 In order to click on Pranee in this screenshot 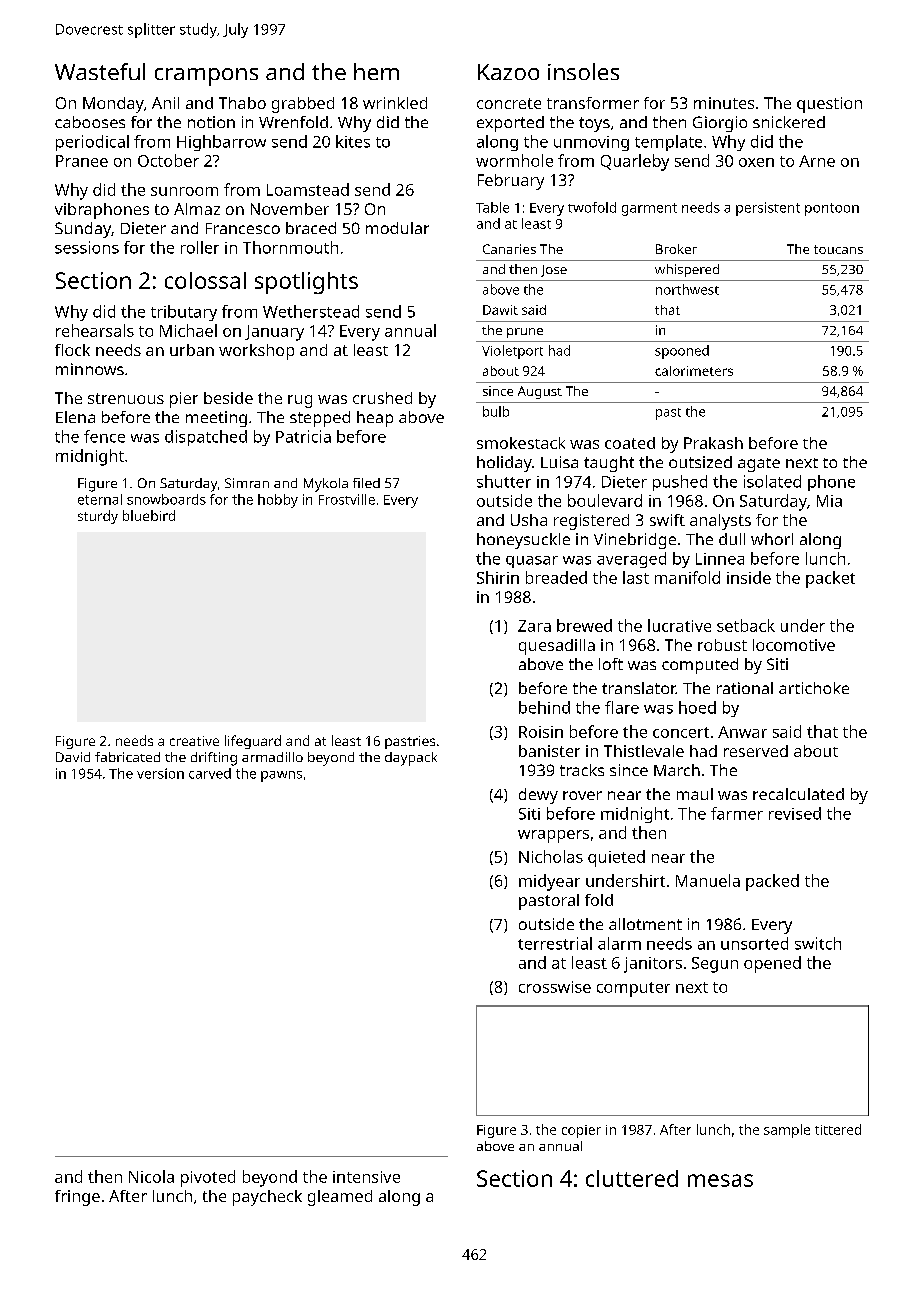, I will do `click(82, 161)`.
